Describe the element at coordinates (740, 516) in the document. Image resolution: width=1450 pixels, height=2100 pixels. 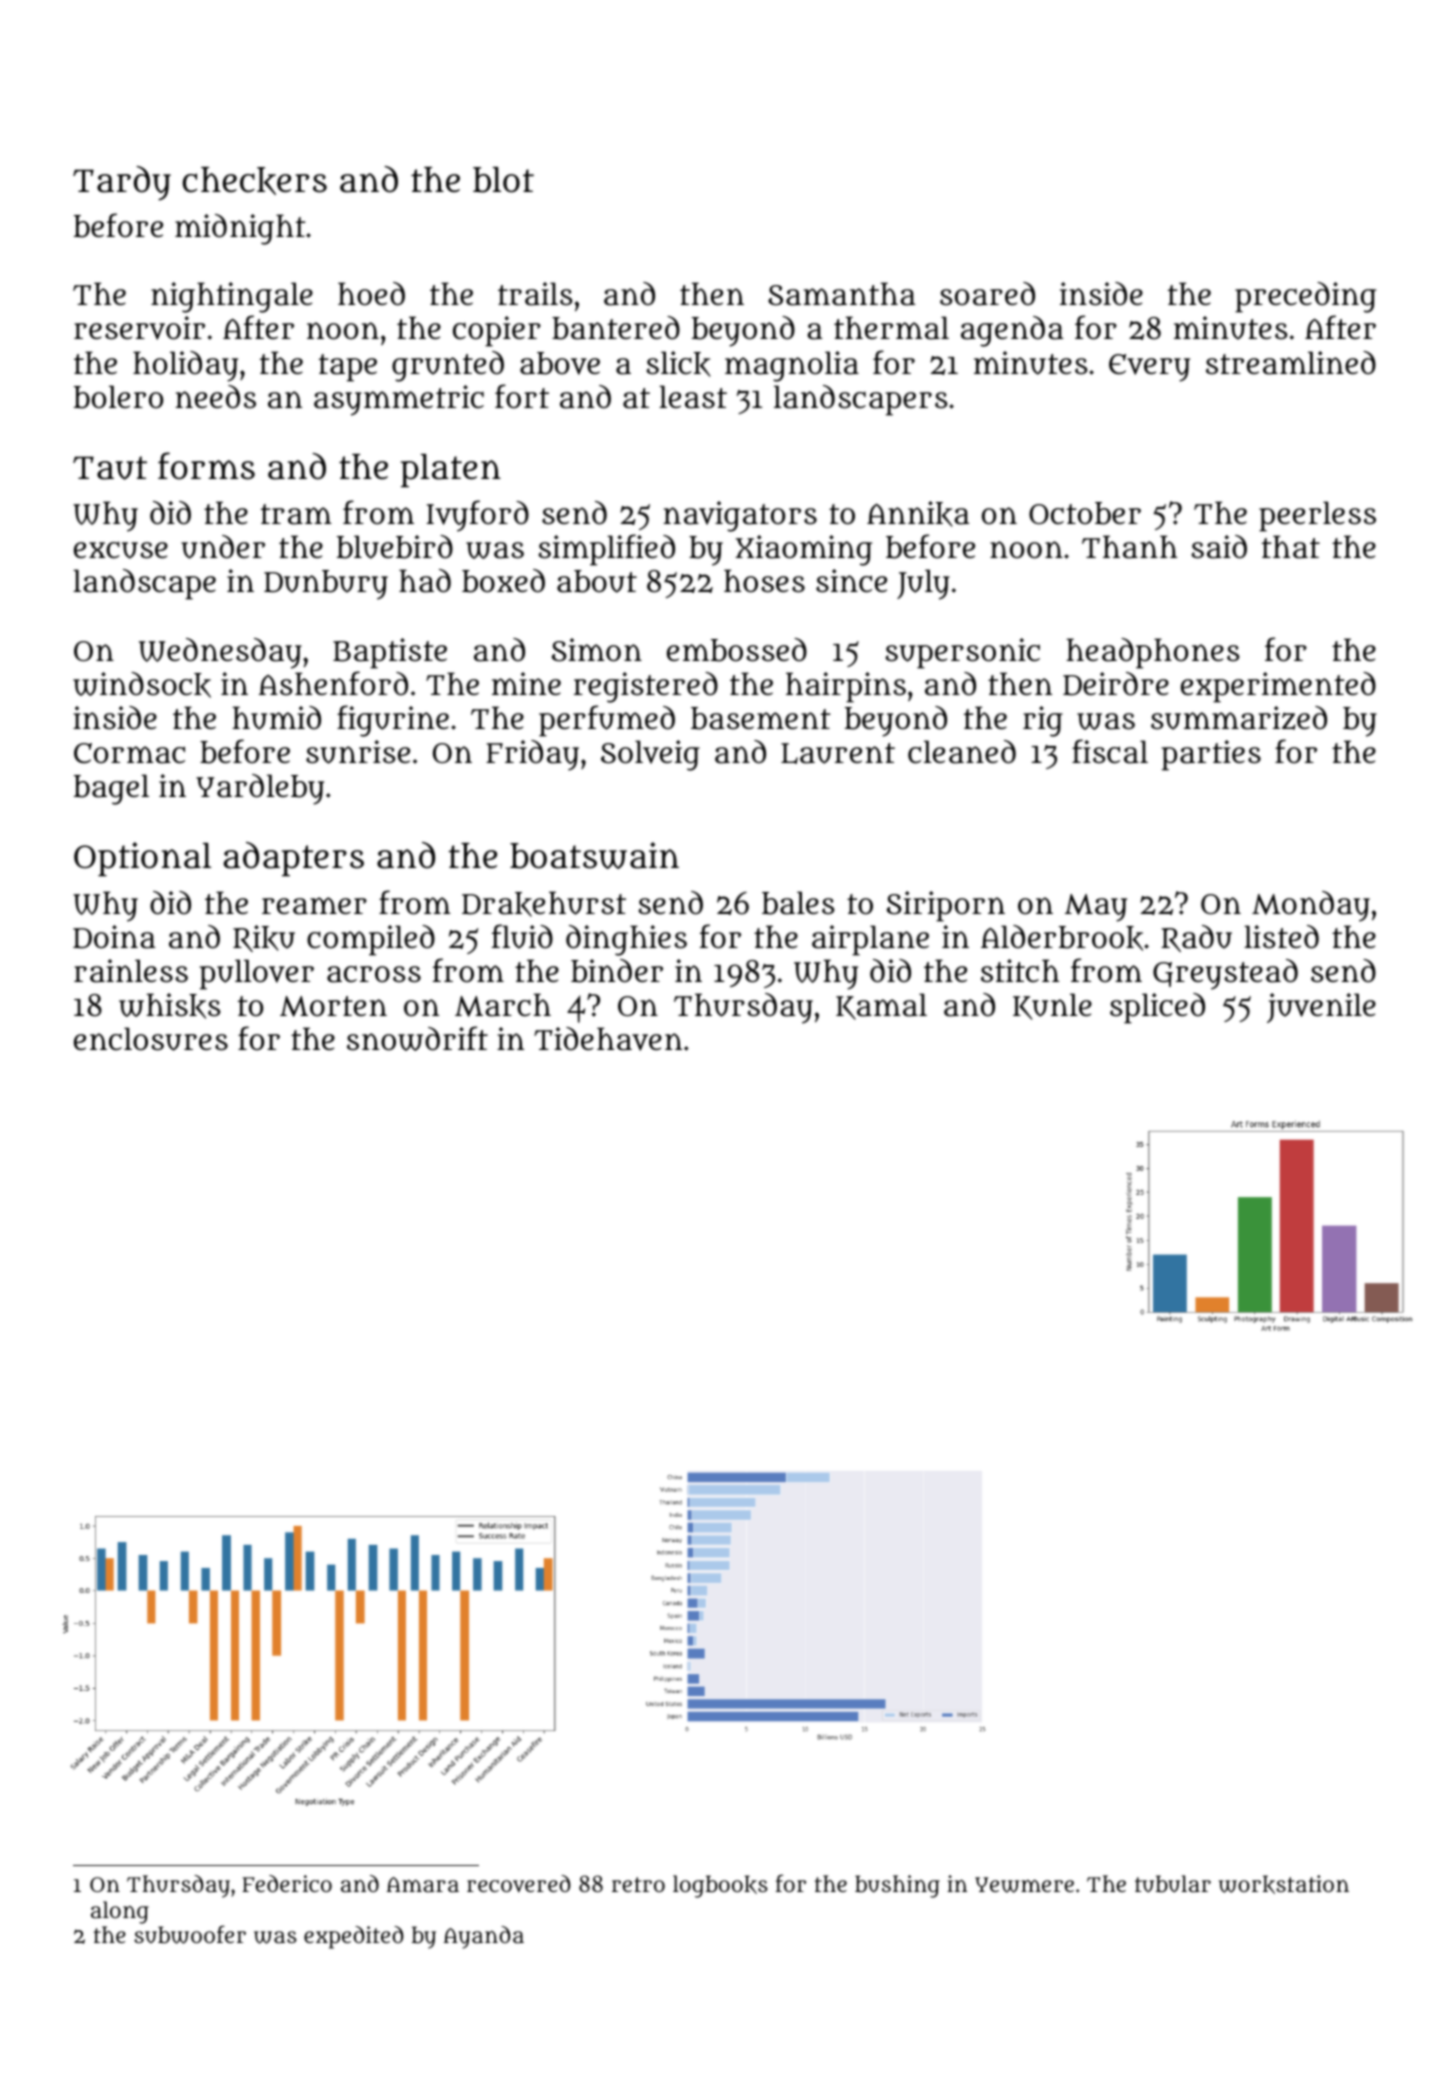
I see `navigators` at that location.
